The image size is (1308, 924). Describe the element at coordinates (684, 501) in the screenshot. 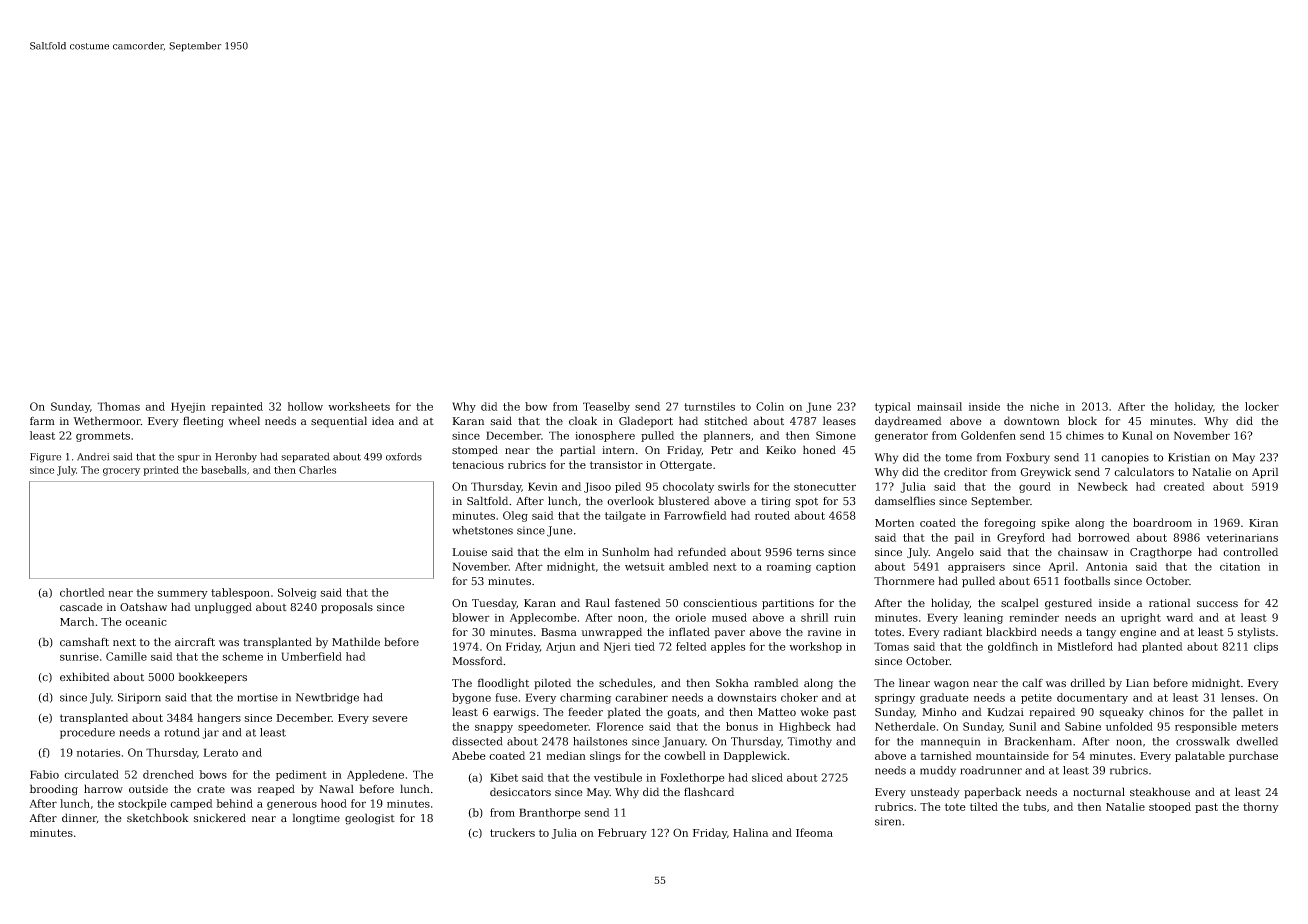

I see `blustered` at that location.
